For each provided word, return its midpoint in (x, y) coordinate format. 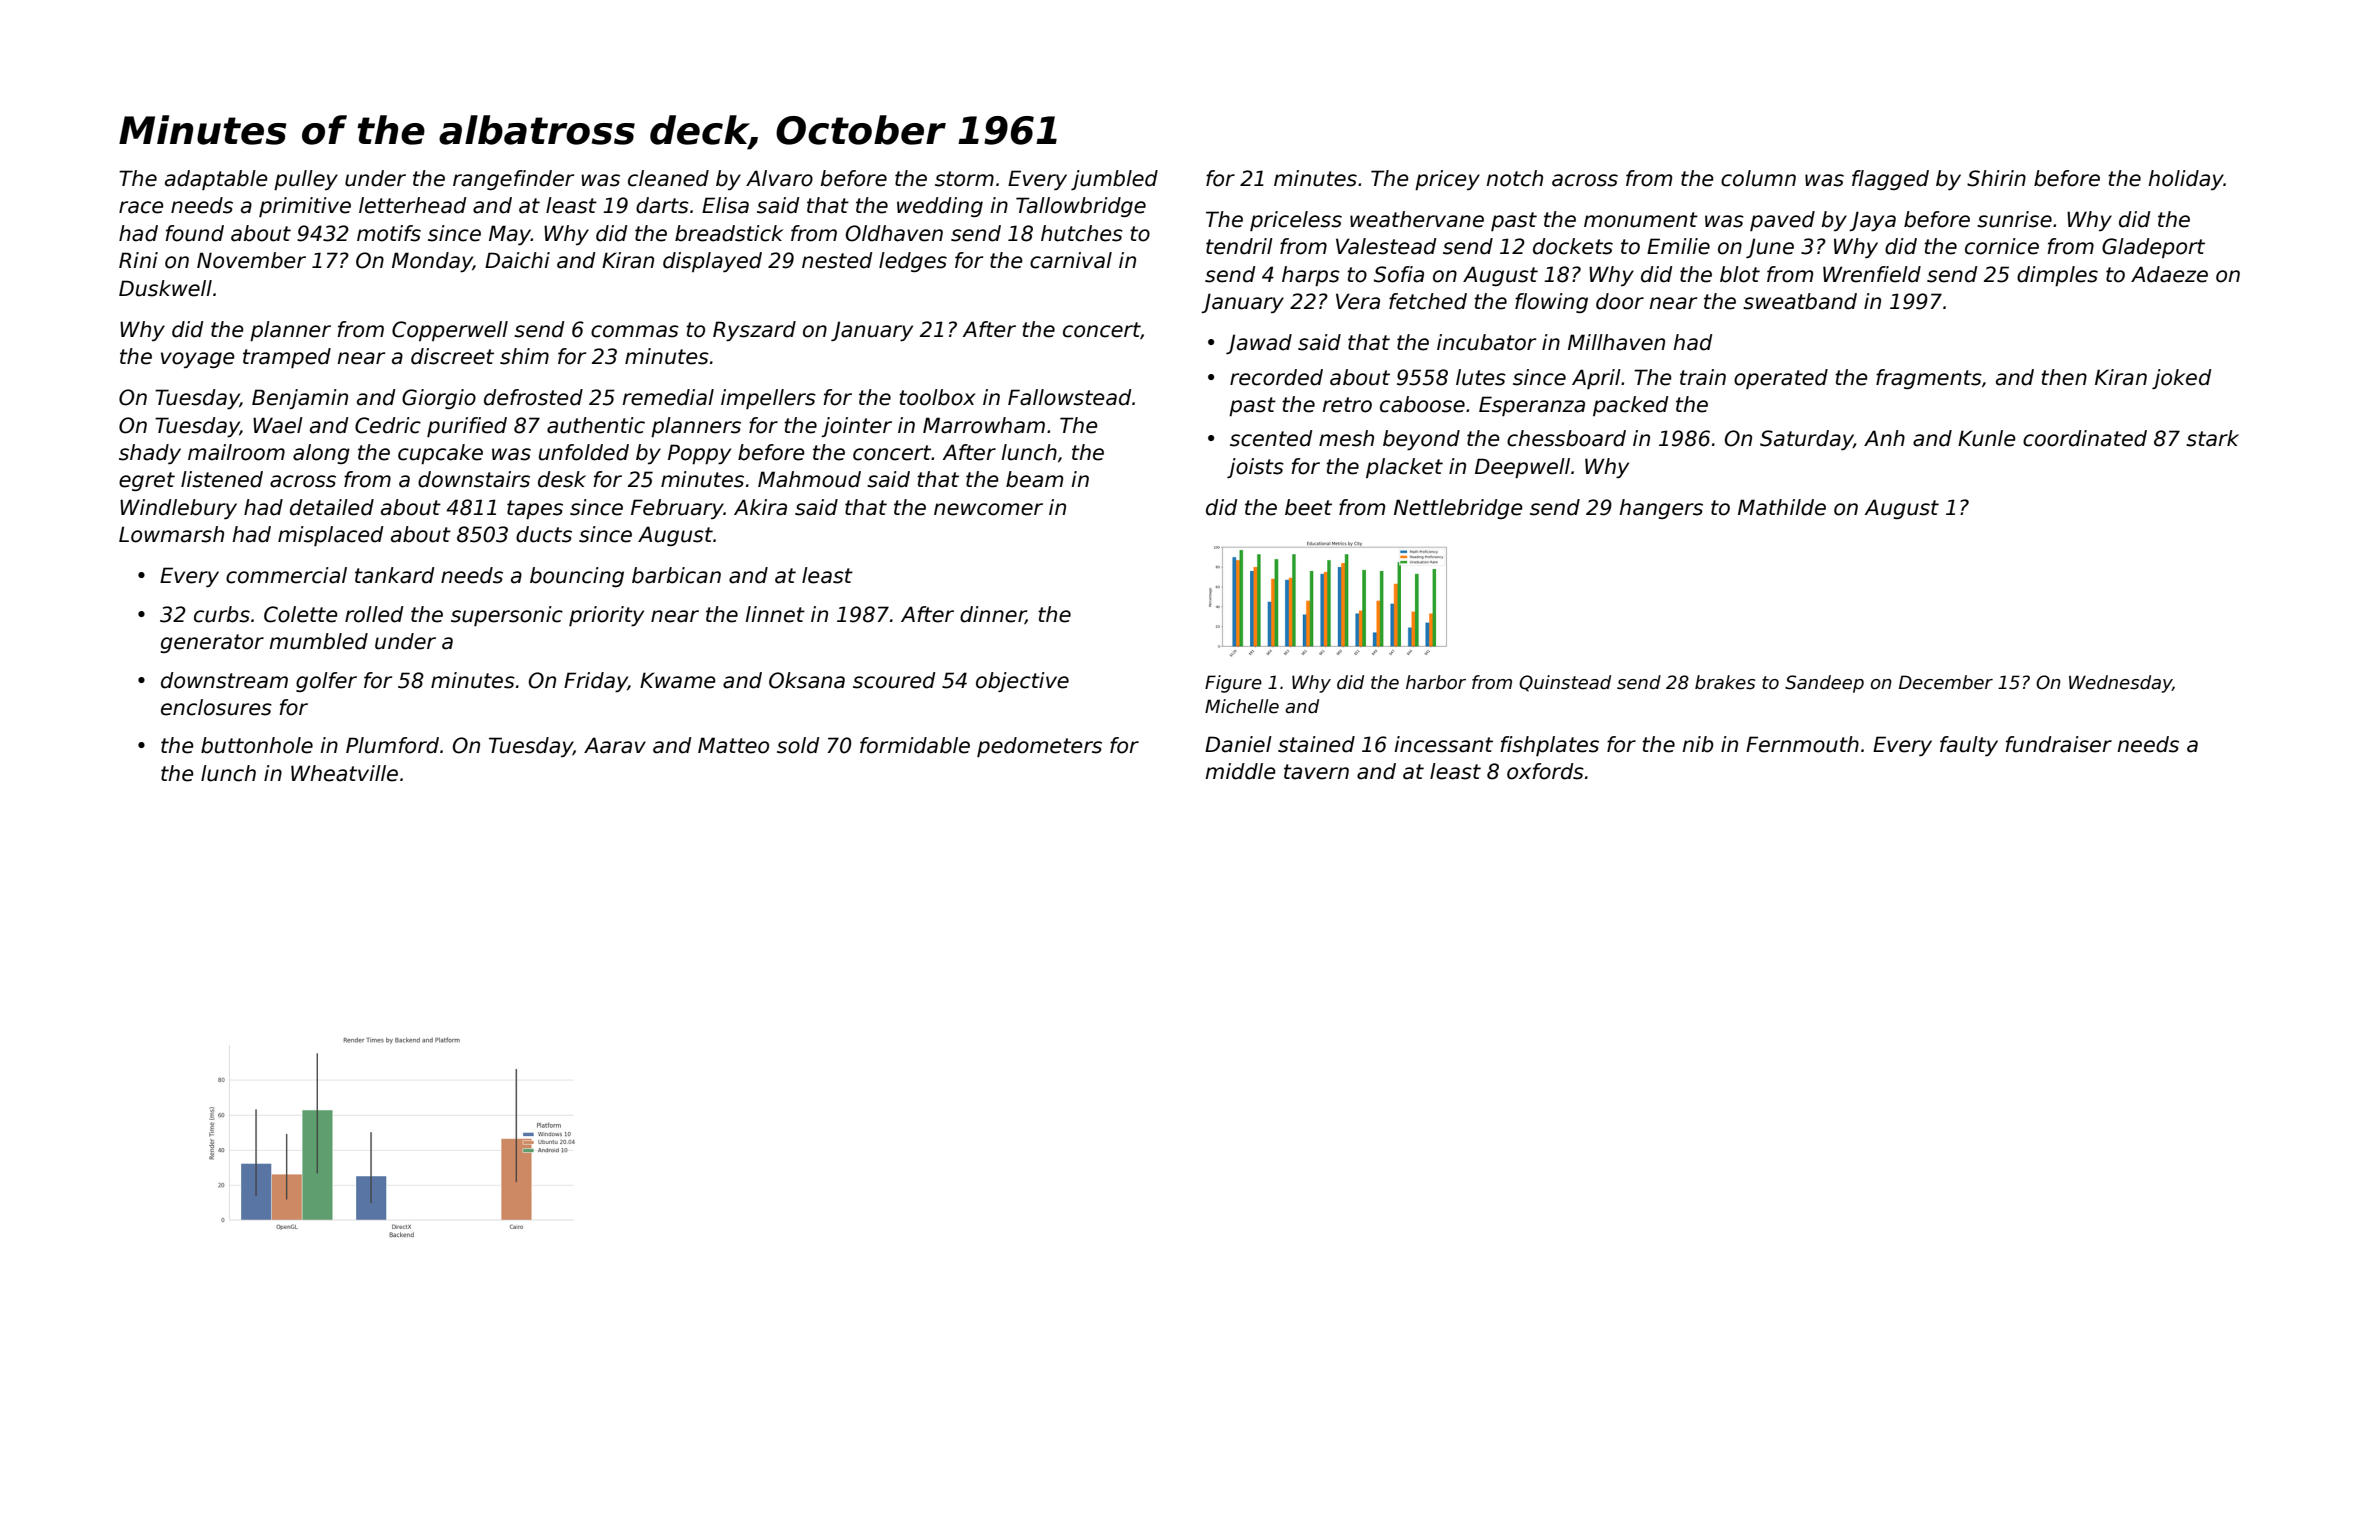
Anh (1884, 438)
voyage (198, 360)
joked (2182, 379)
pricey (1447, 180)
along (321, 454)
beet (1308, 507)
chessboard (1566, 438)
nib (1698, 744)
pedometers (1039, 747)
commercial (286, 575)
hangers (1661, 509)
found (194, 233)
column (1758, 178)
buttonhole (257, 745)
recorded (1276, 377)
